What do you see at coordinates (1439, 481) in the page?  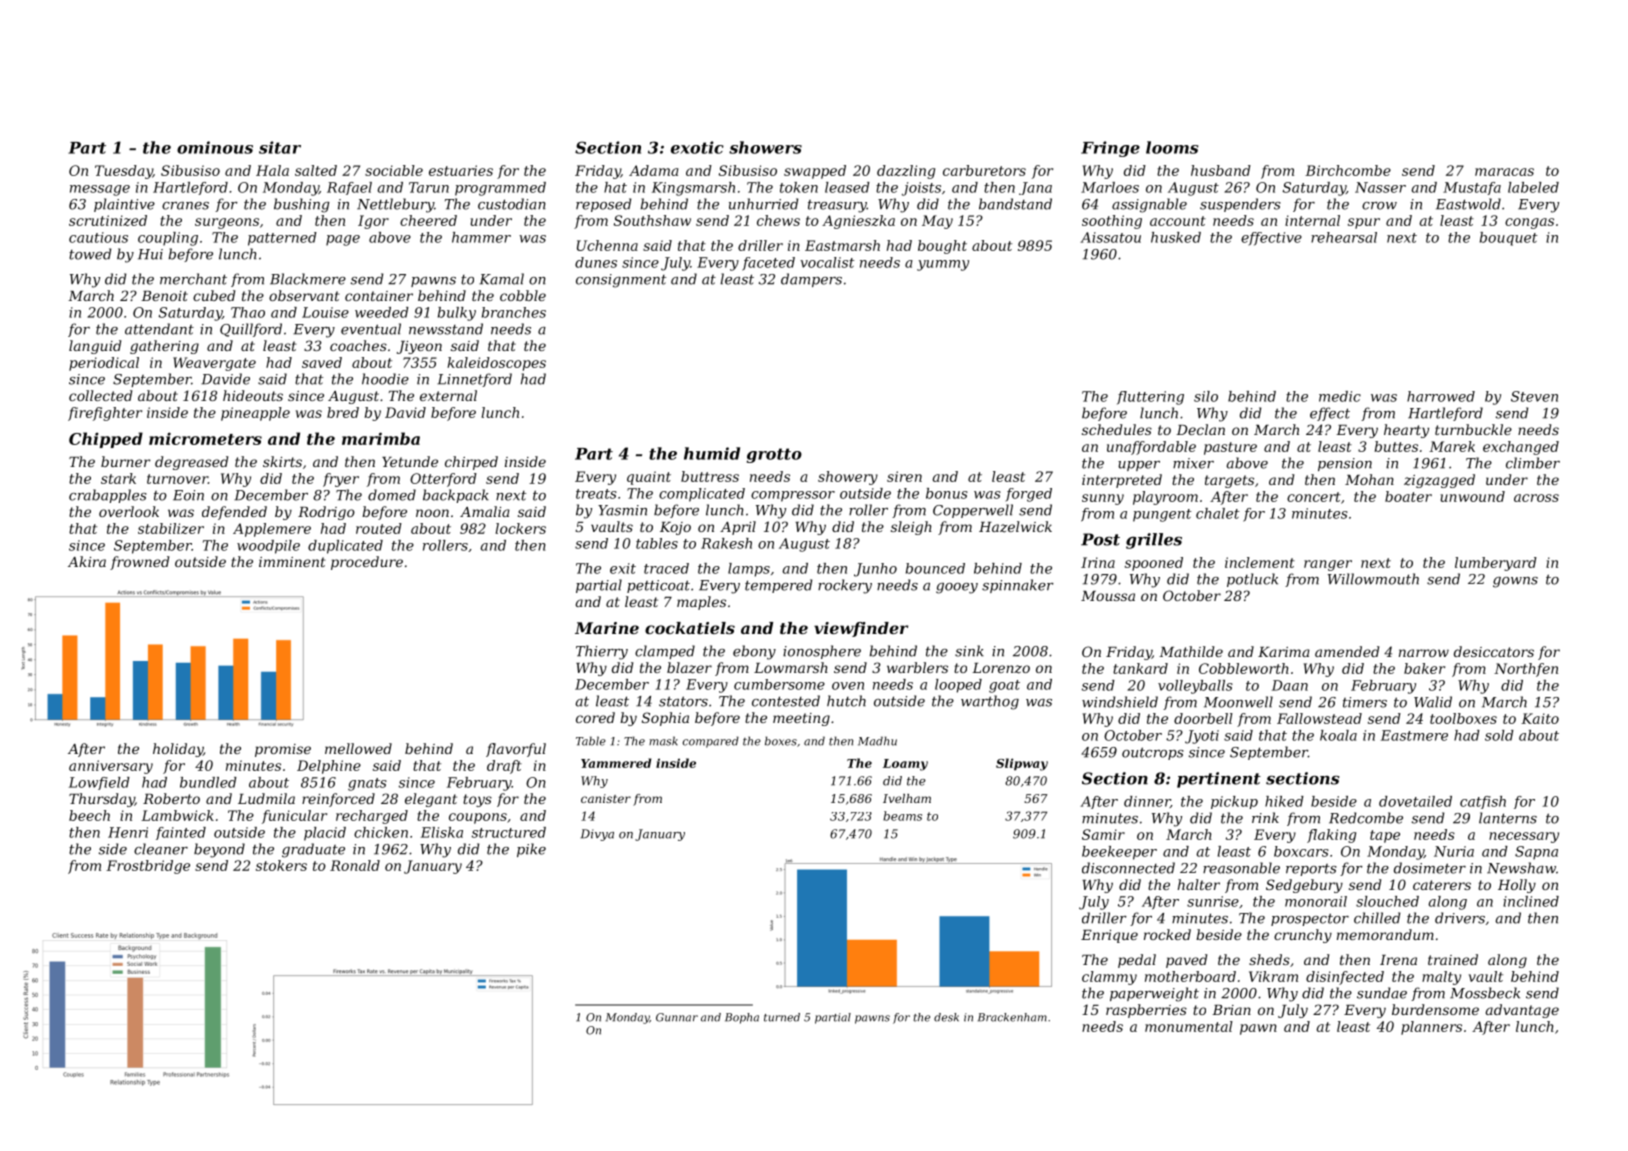 I see `zigzagged` at bounding box center [1439, 481].
